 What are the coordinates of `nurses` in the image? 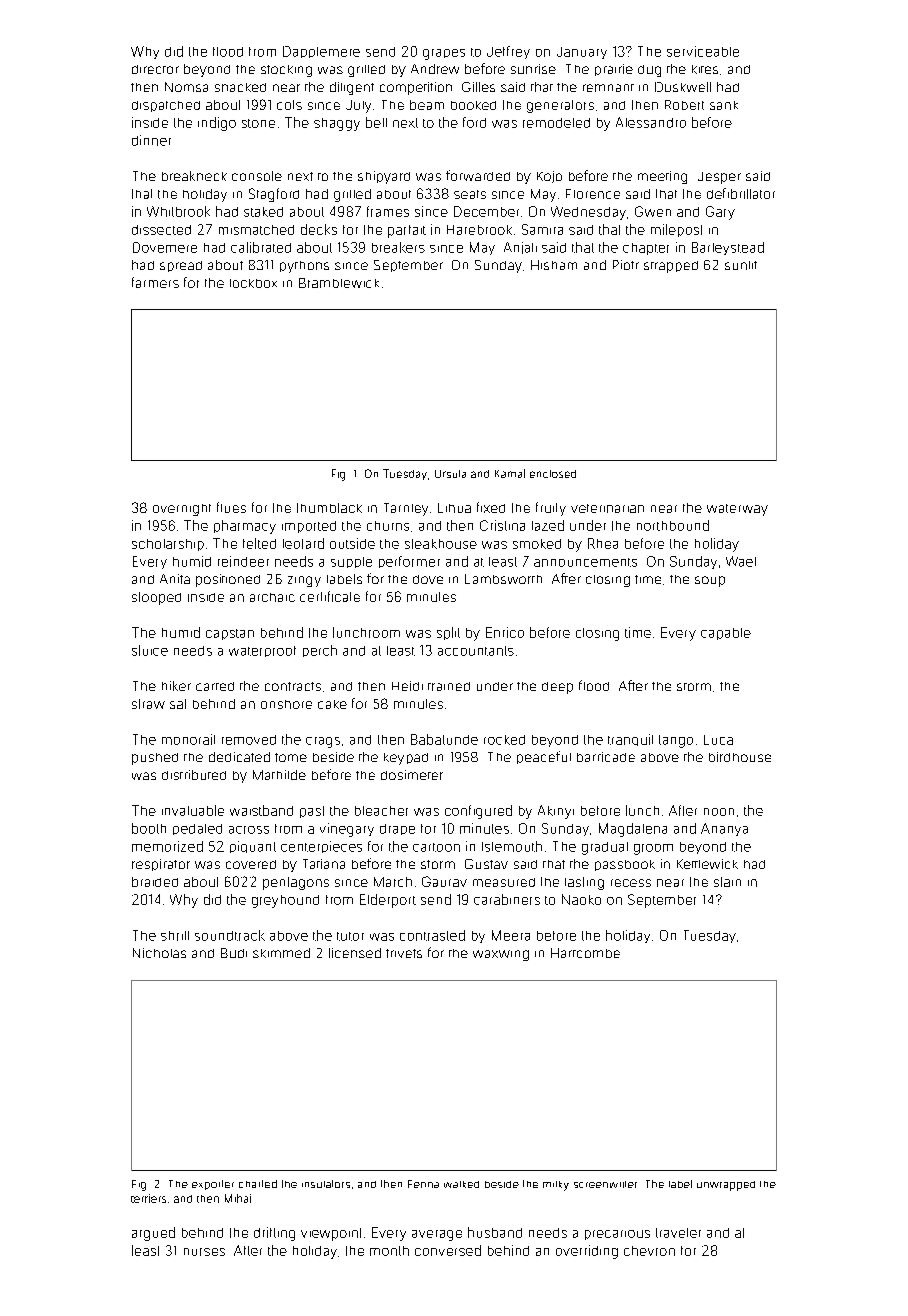 It's located at (204, 1252).
